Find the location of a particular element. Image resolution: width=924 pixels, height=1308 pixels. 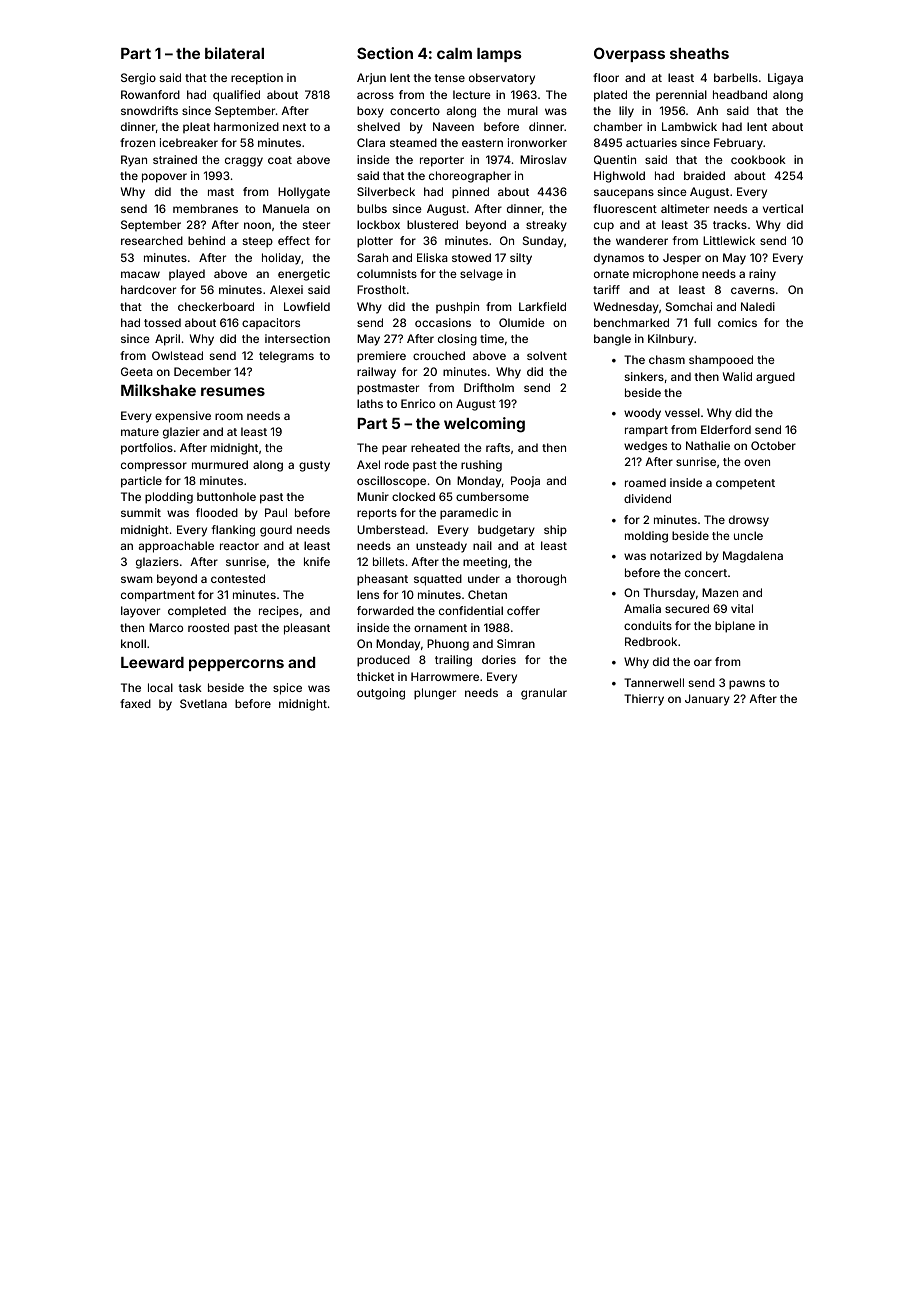

February is located at coordinates (738, 144).
